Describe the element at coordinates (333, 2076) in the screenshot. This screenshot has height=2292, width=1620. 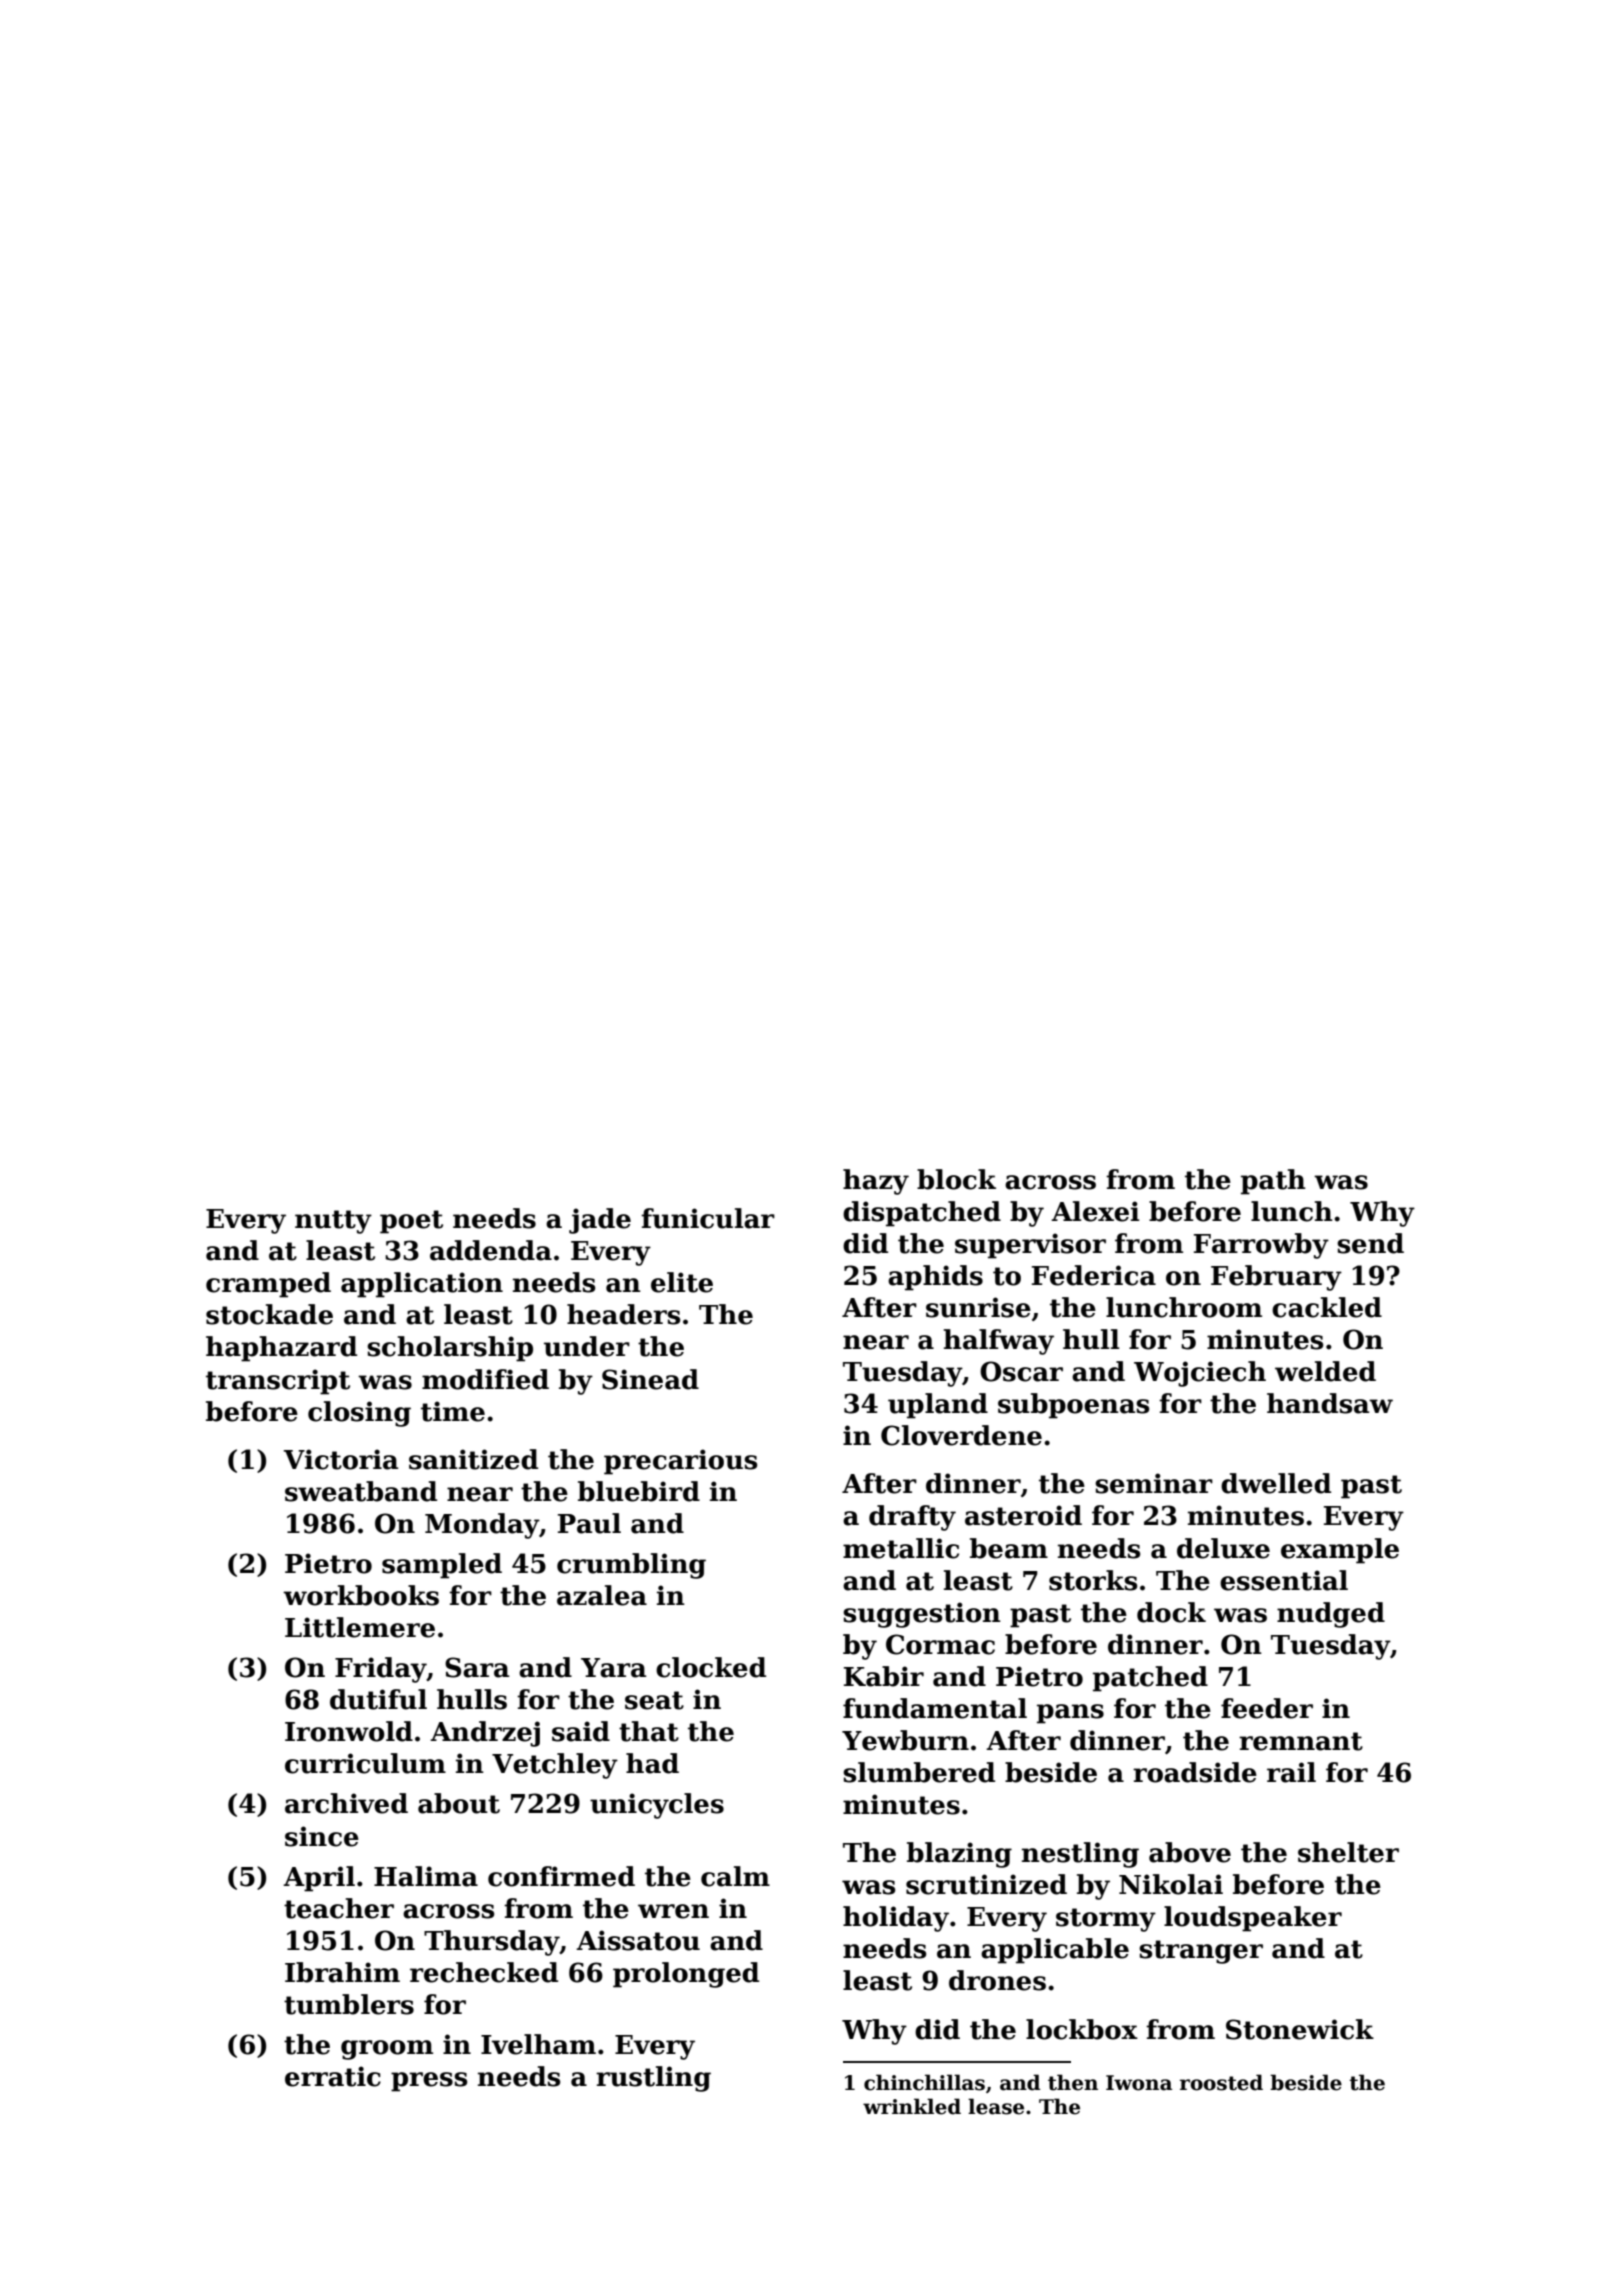
I see `erratic` at that location.
